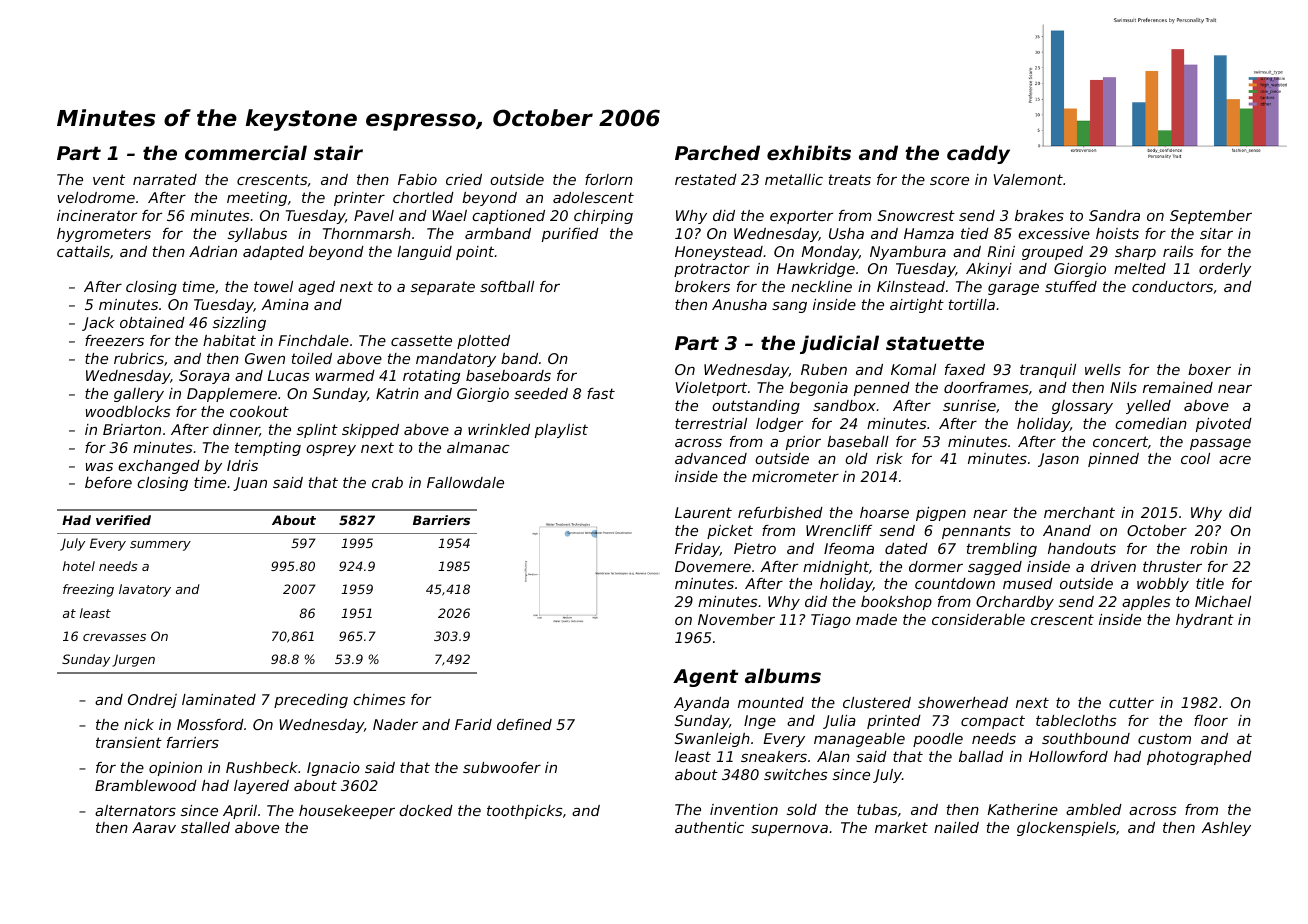  I want to click on tempting, so click(268, 449).
